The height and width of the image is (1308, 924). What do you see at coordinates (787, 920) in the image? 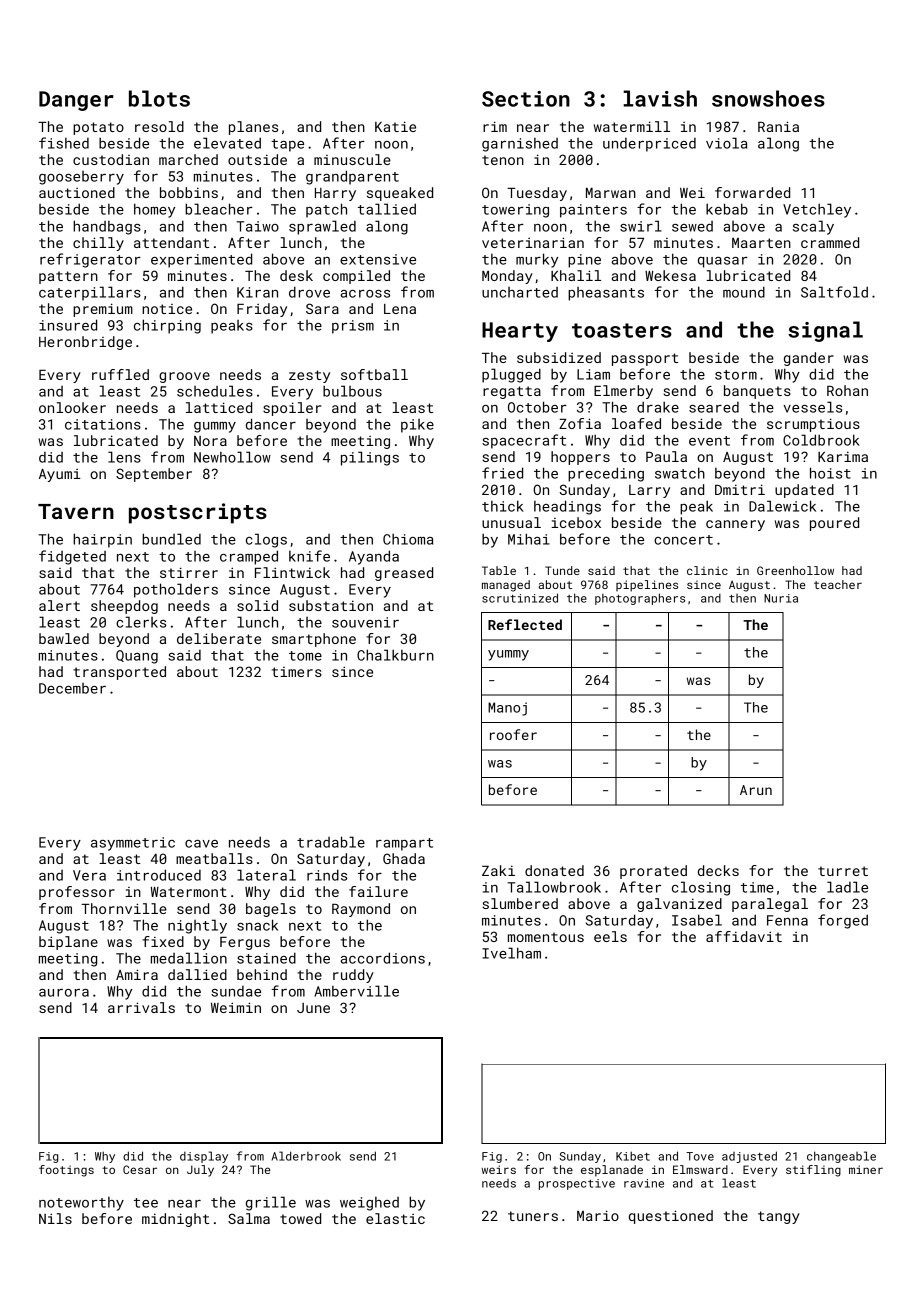
I see `Fenna` at bounding box center [787, 920].
